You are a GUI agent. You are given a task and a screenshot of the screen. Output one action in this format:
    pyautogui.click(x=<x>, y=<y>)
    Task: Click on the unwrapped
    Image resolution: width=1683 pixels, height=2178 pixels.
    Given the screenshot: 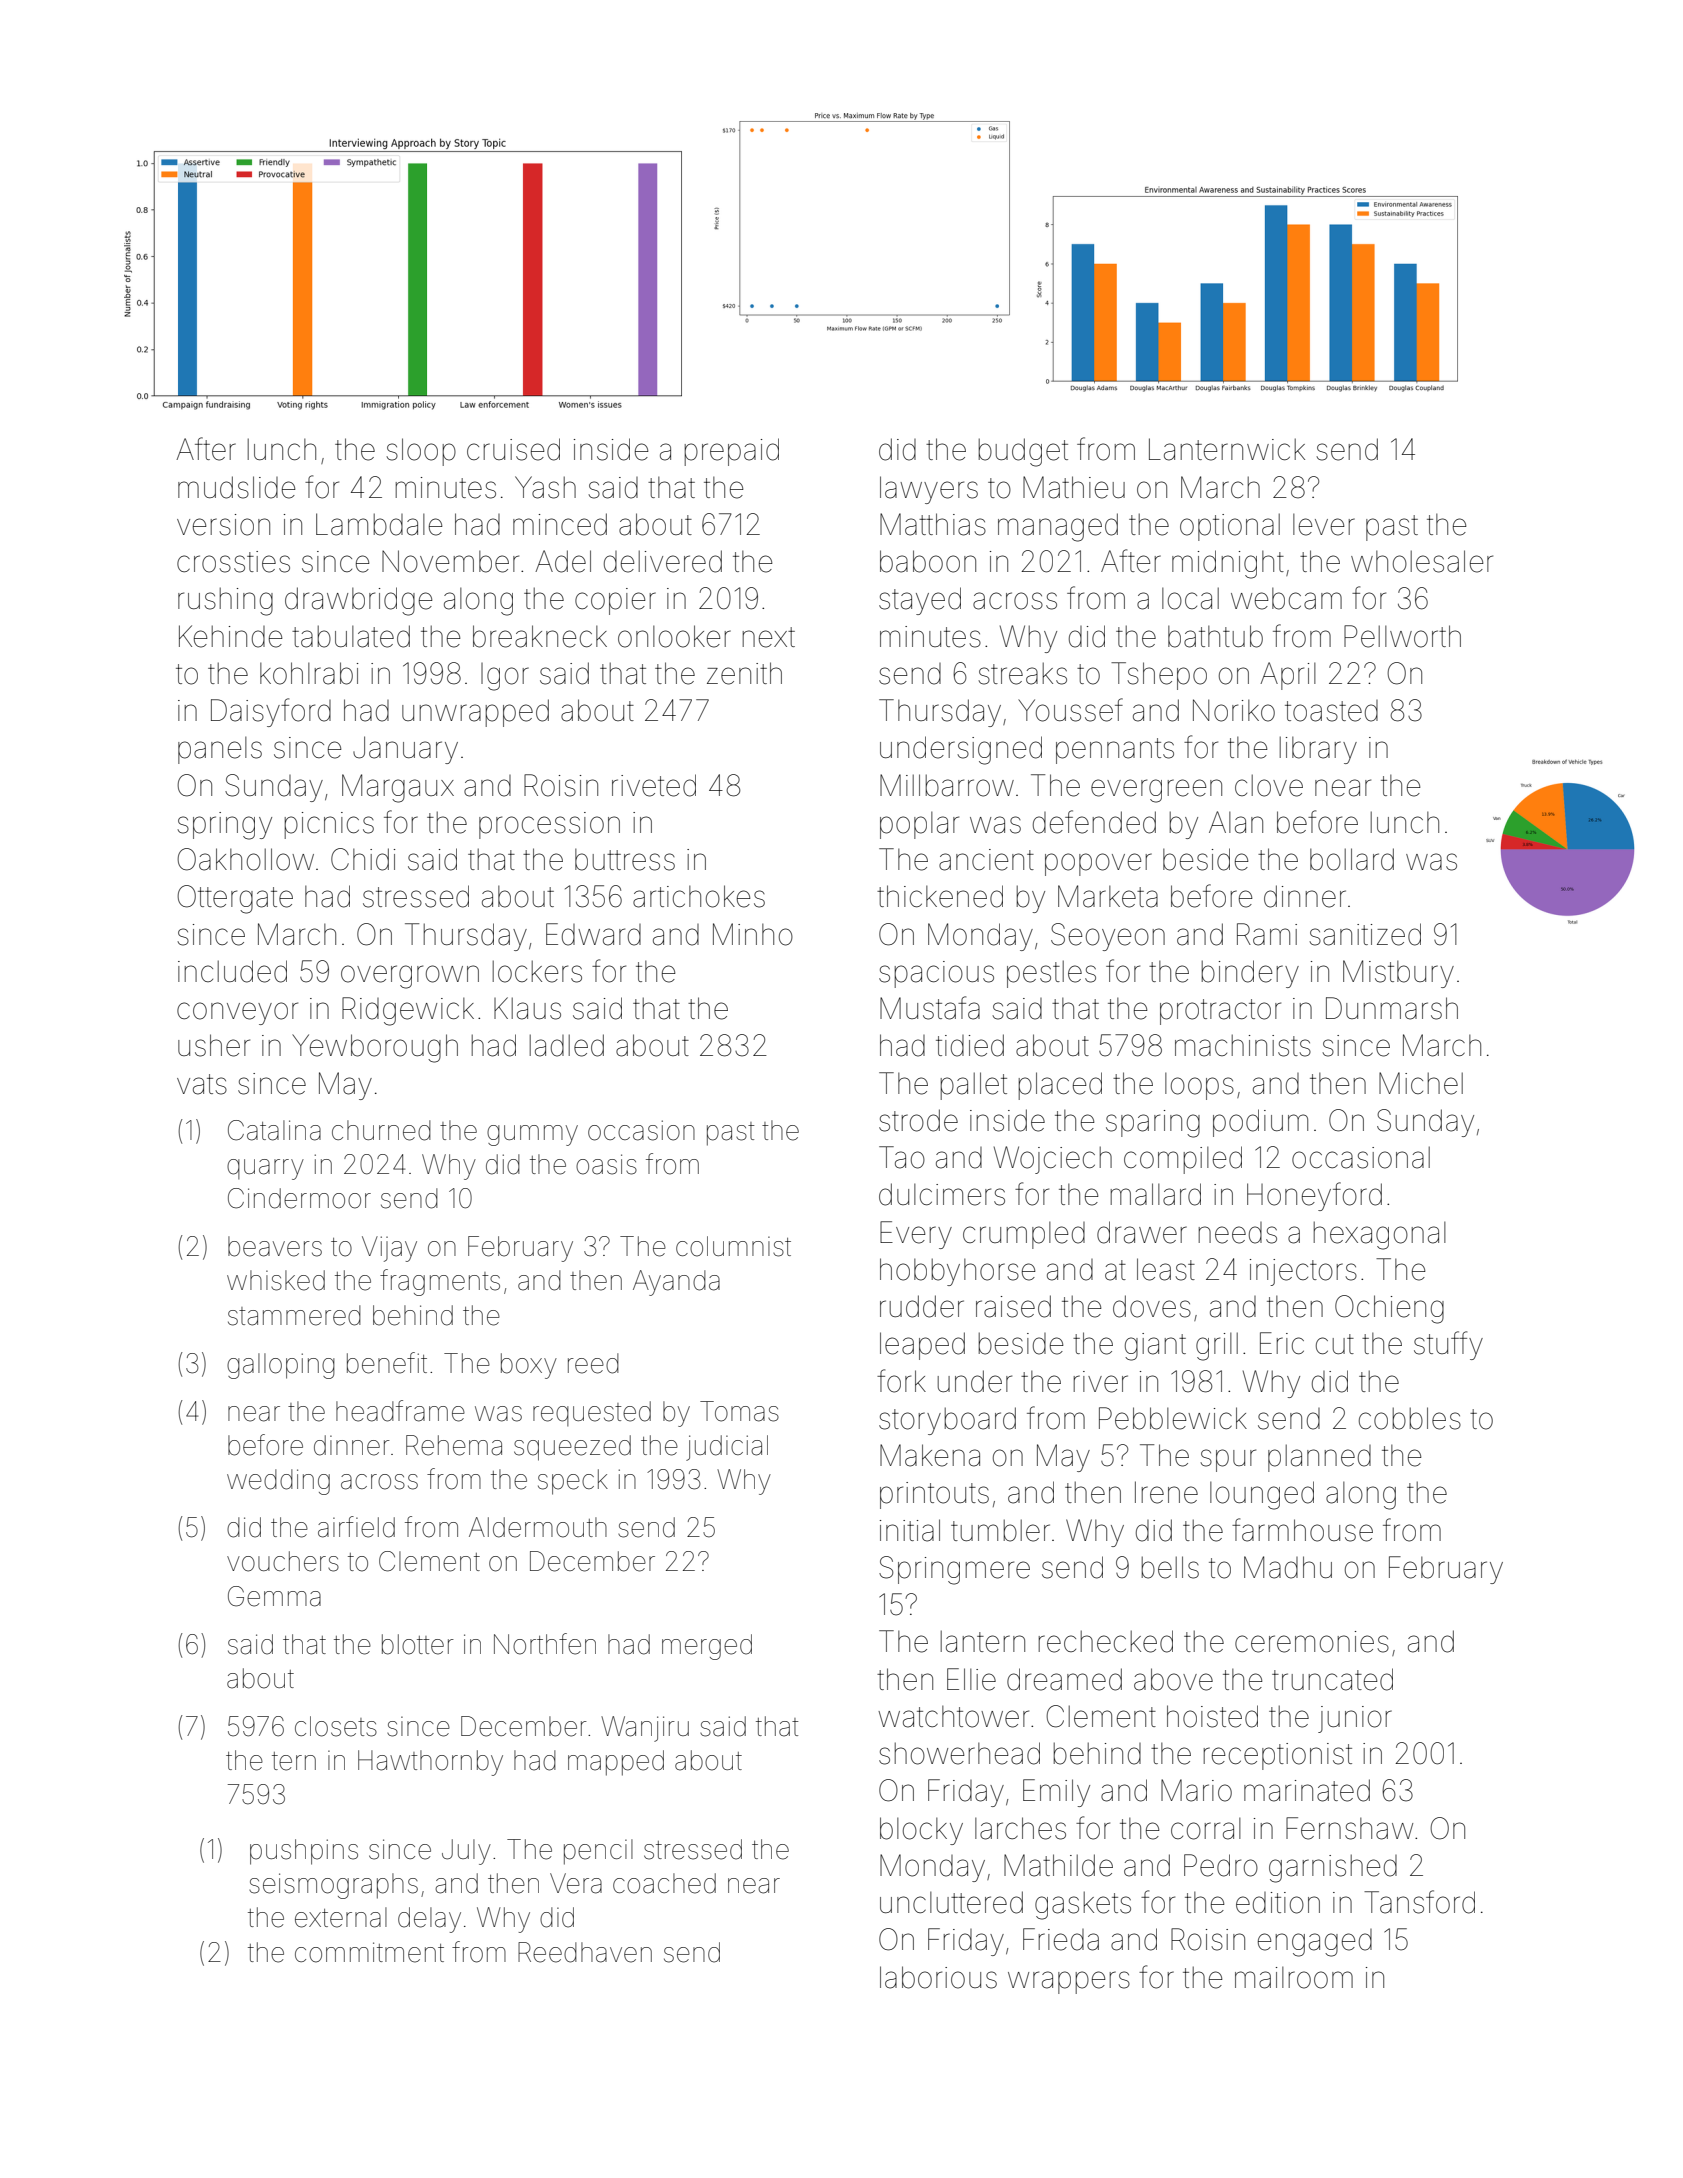 What is the action you would take?
    pyautogui.click(x=475, y=713)
